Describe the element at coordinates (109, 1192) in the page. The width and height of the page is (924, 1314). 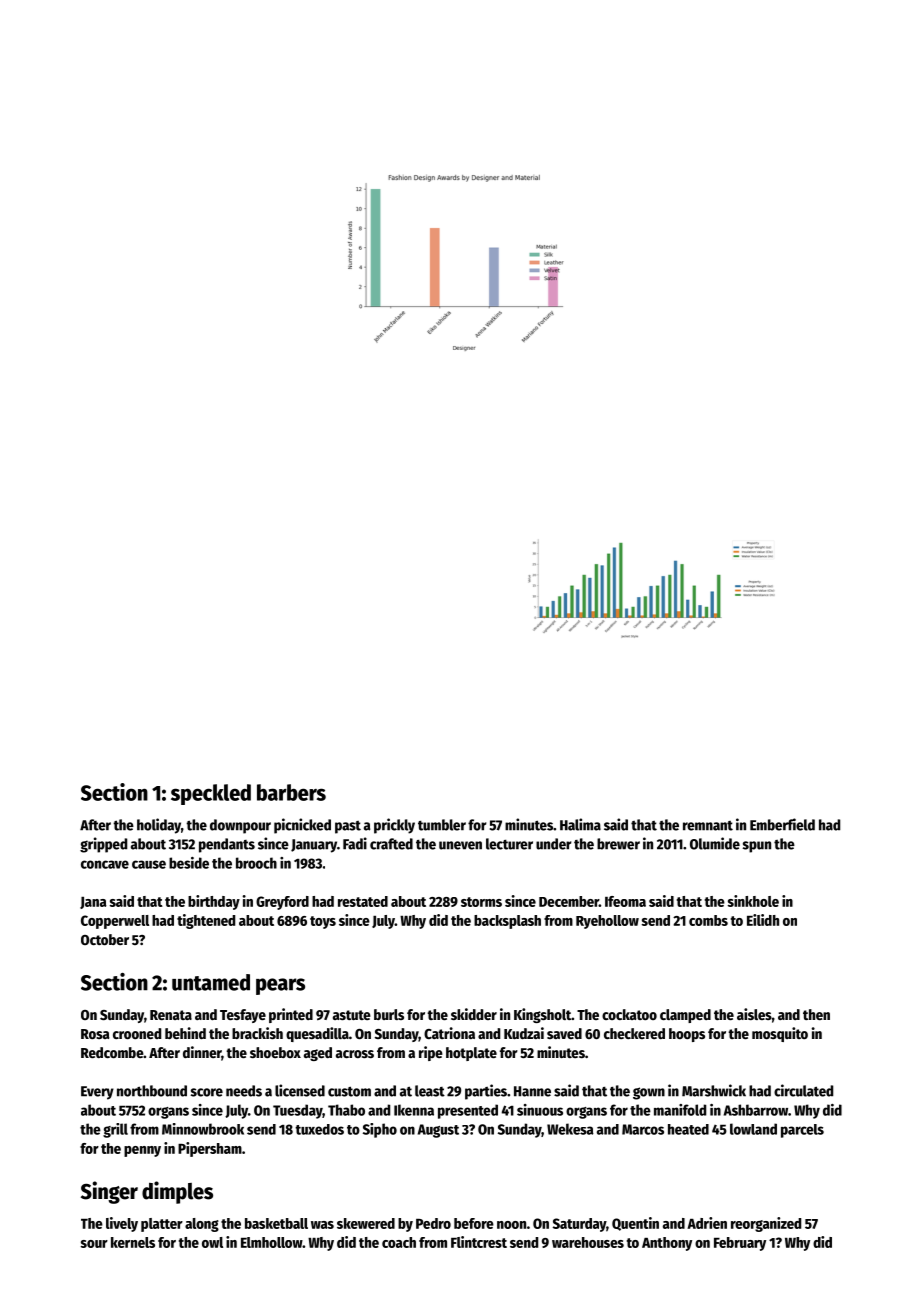
I see `Singer` at that location.
